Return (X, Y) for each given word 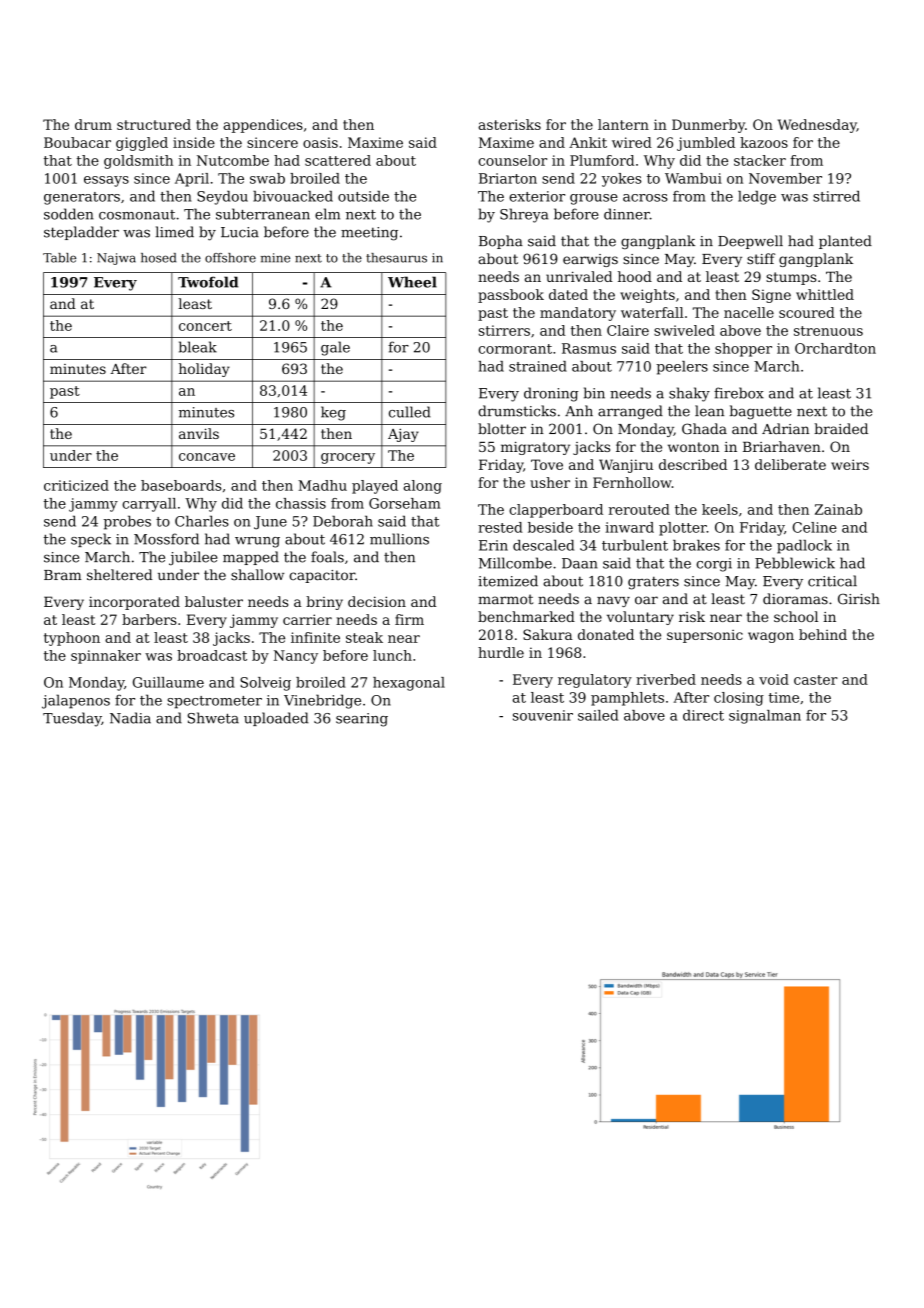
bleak (198, 347)
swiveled (684, 330)
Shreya (524, 215)
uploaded (276, 719)
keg (333, 413)
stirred (836, 196)
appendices (263, 126)
